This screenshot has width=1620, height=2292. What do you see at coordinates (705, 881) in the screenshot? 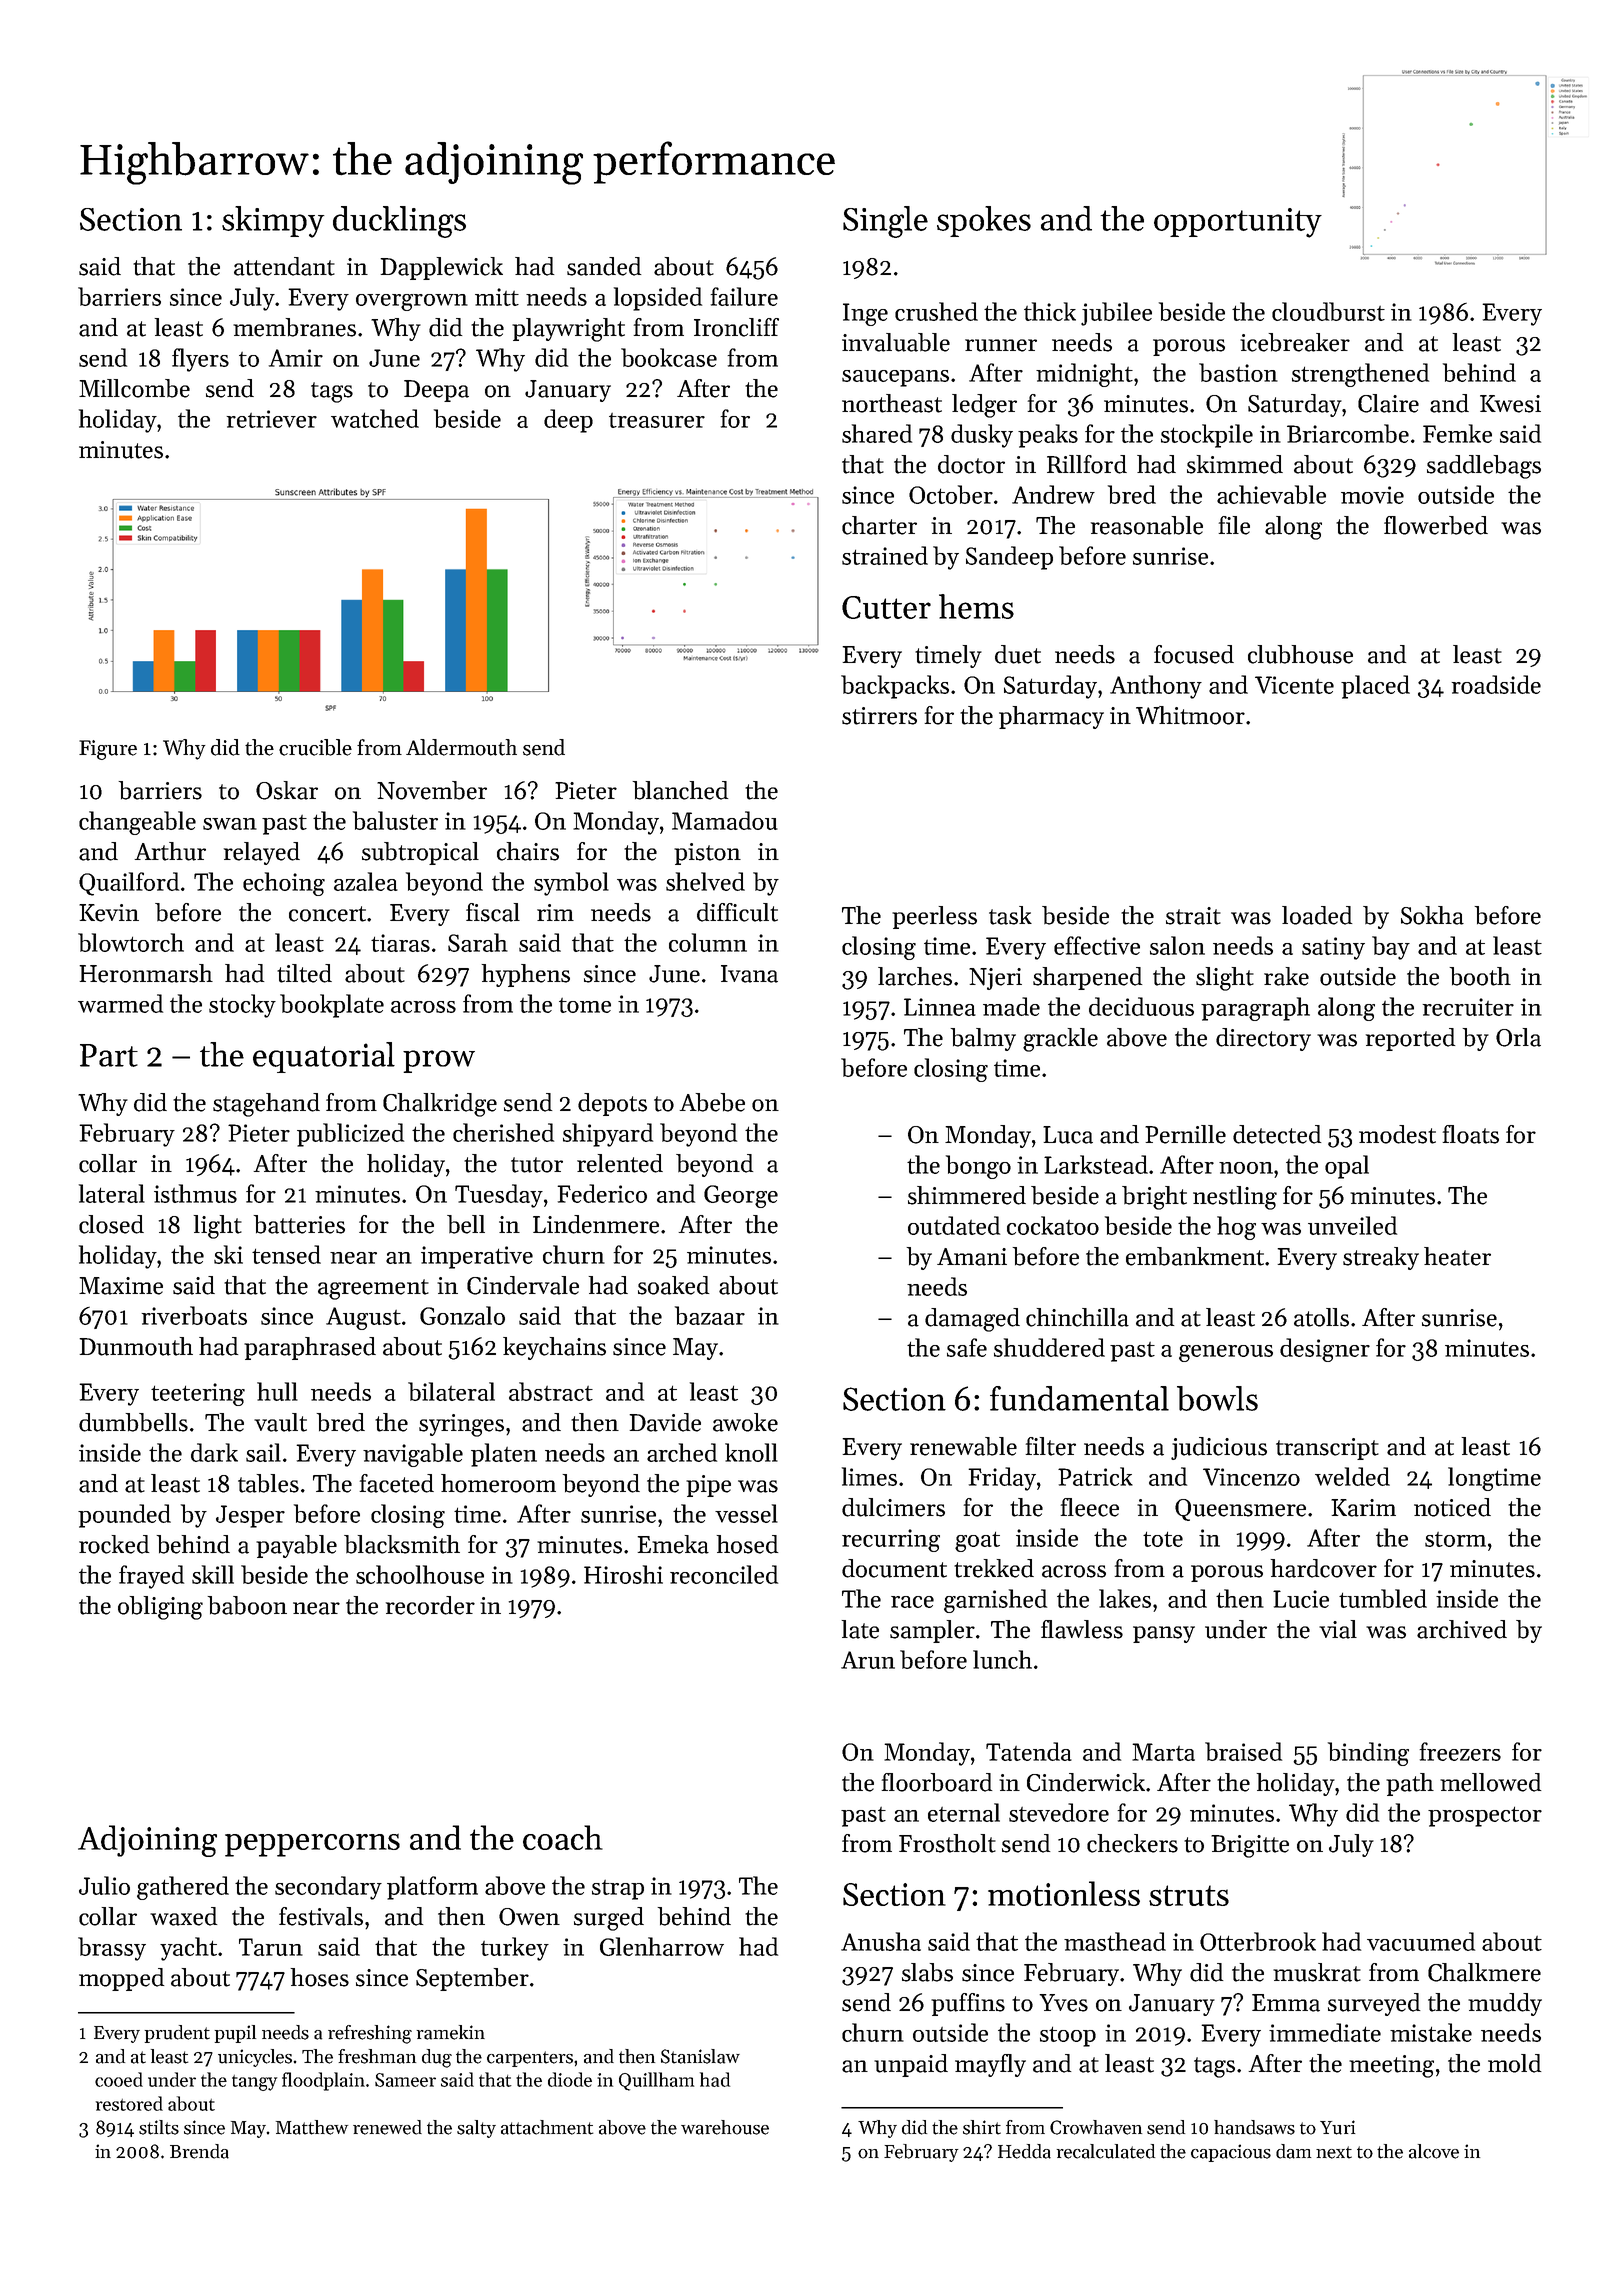
I see `shelved` at bounding box center [705, 881].
